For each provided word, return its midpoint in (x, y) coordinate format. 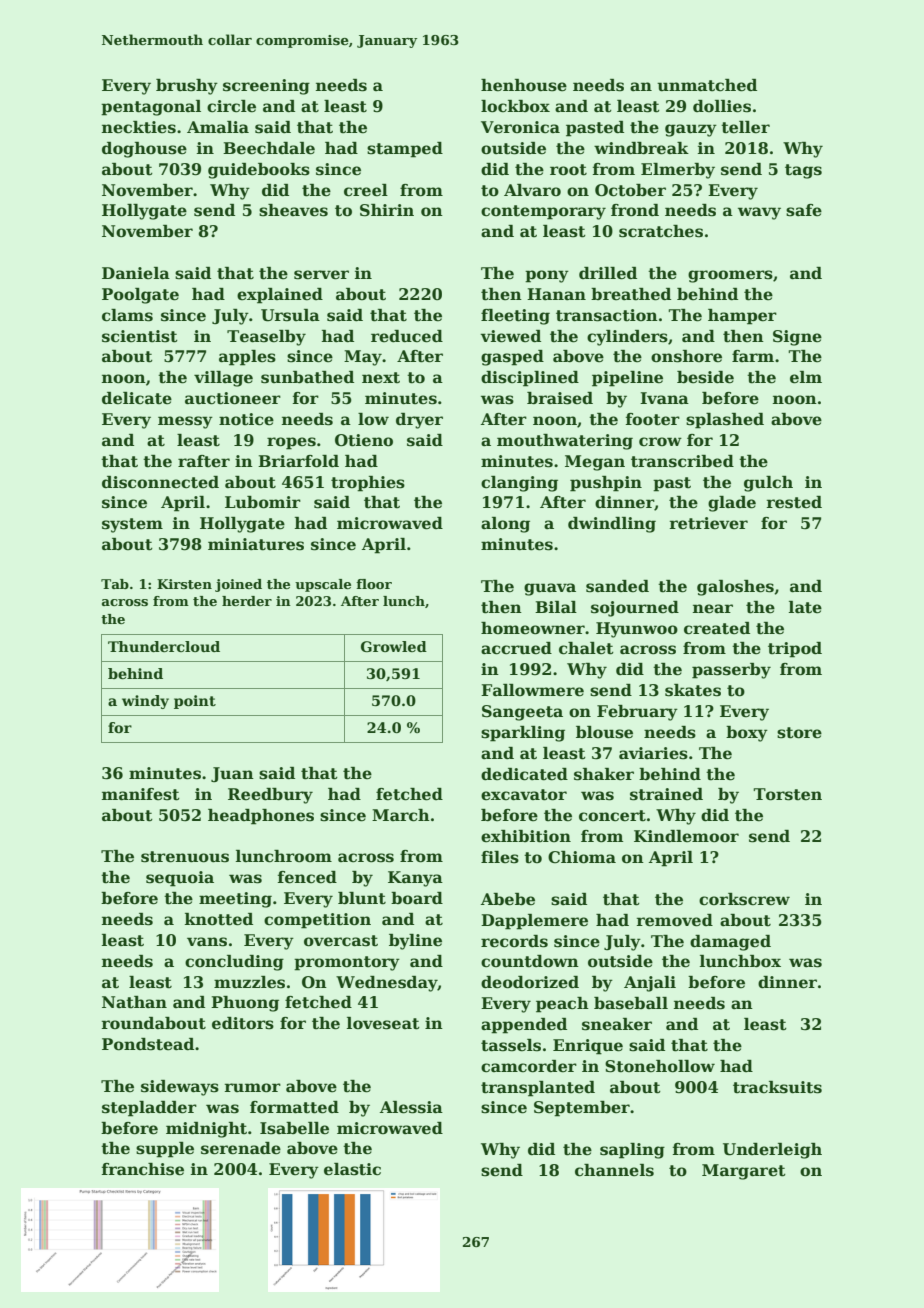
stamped (405, 150)
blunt (362, 898)
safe (804, 210)
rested (794, 502)
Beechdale (269, 148)
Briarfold (298, 461)
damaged (730, 943)
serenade (241, 1148)
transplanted (538, 1089)
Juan (232, 774)
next (381, 378)
